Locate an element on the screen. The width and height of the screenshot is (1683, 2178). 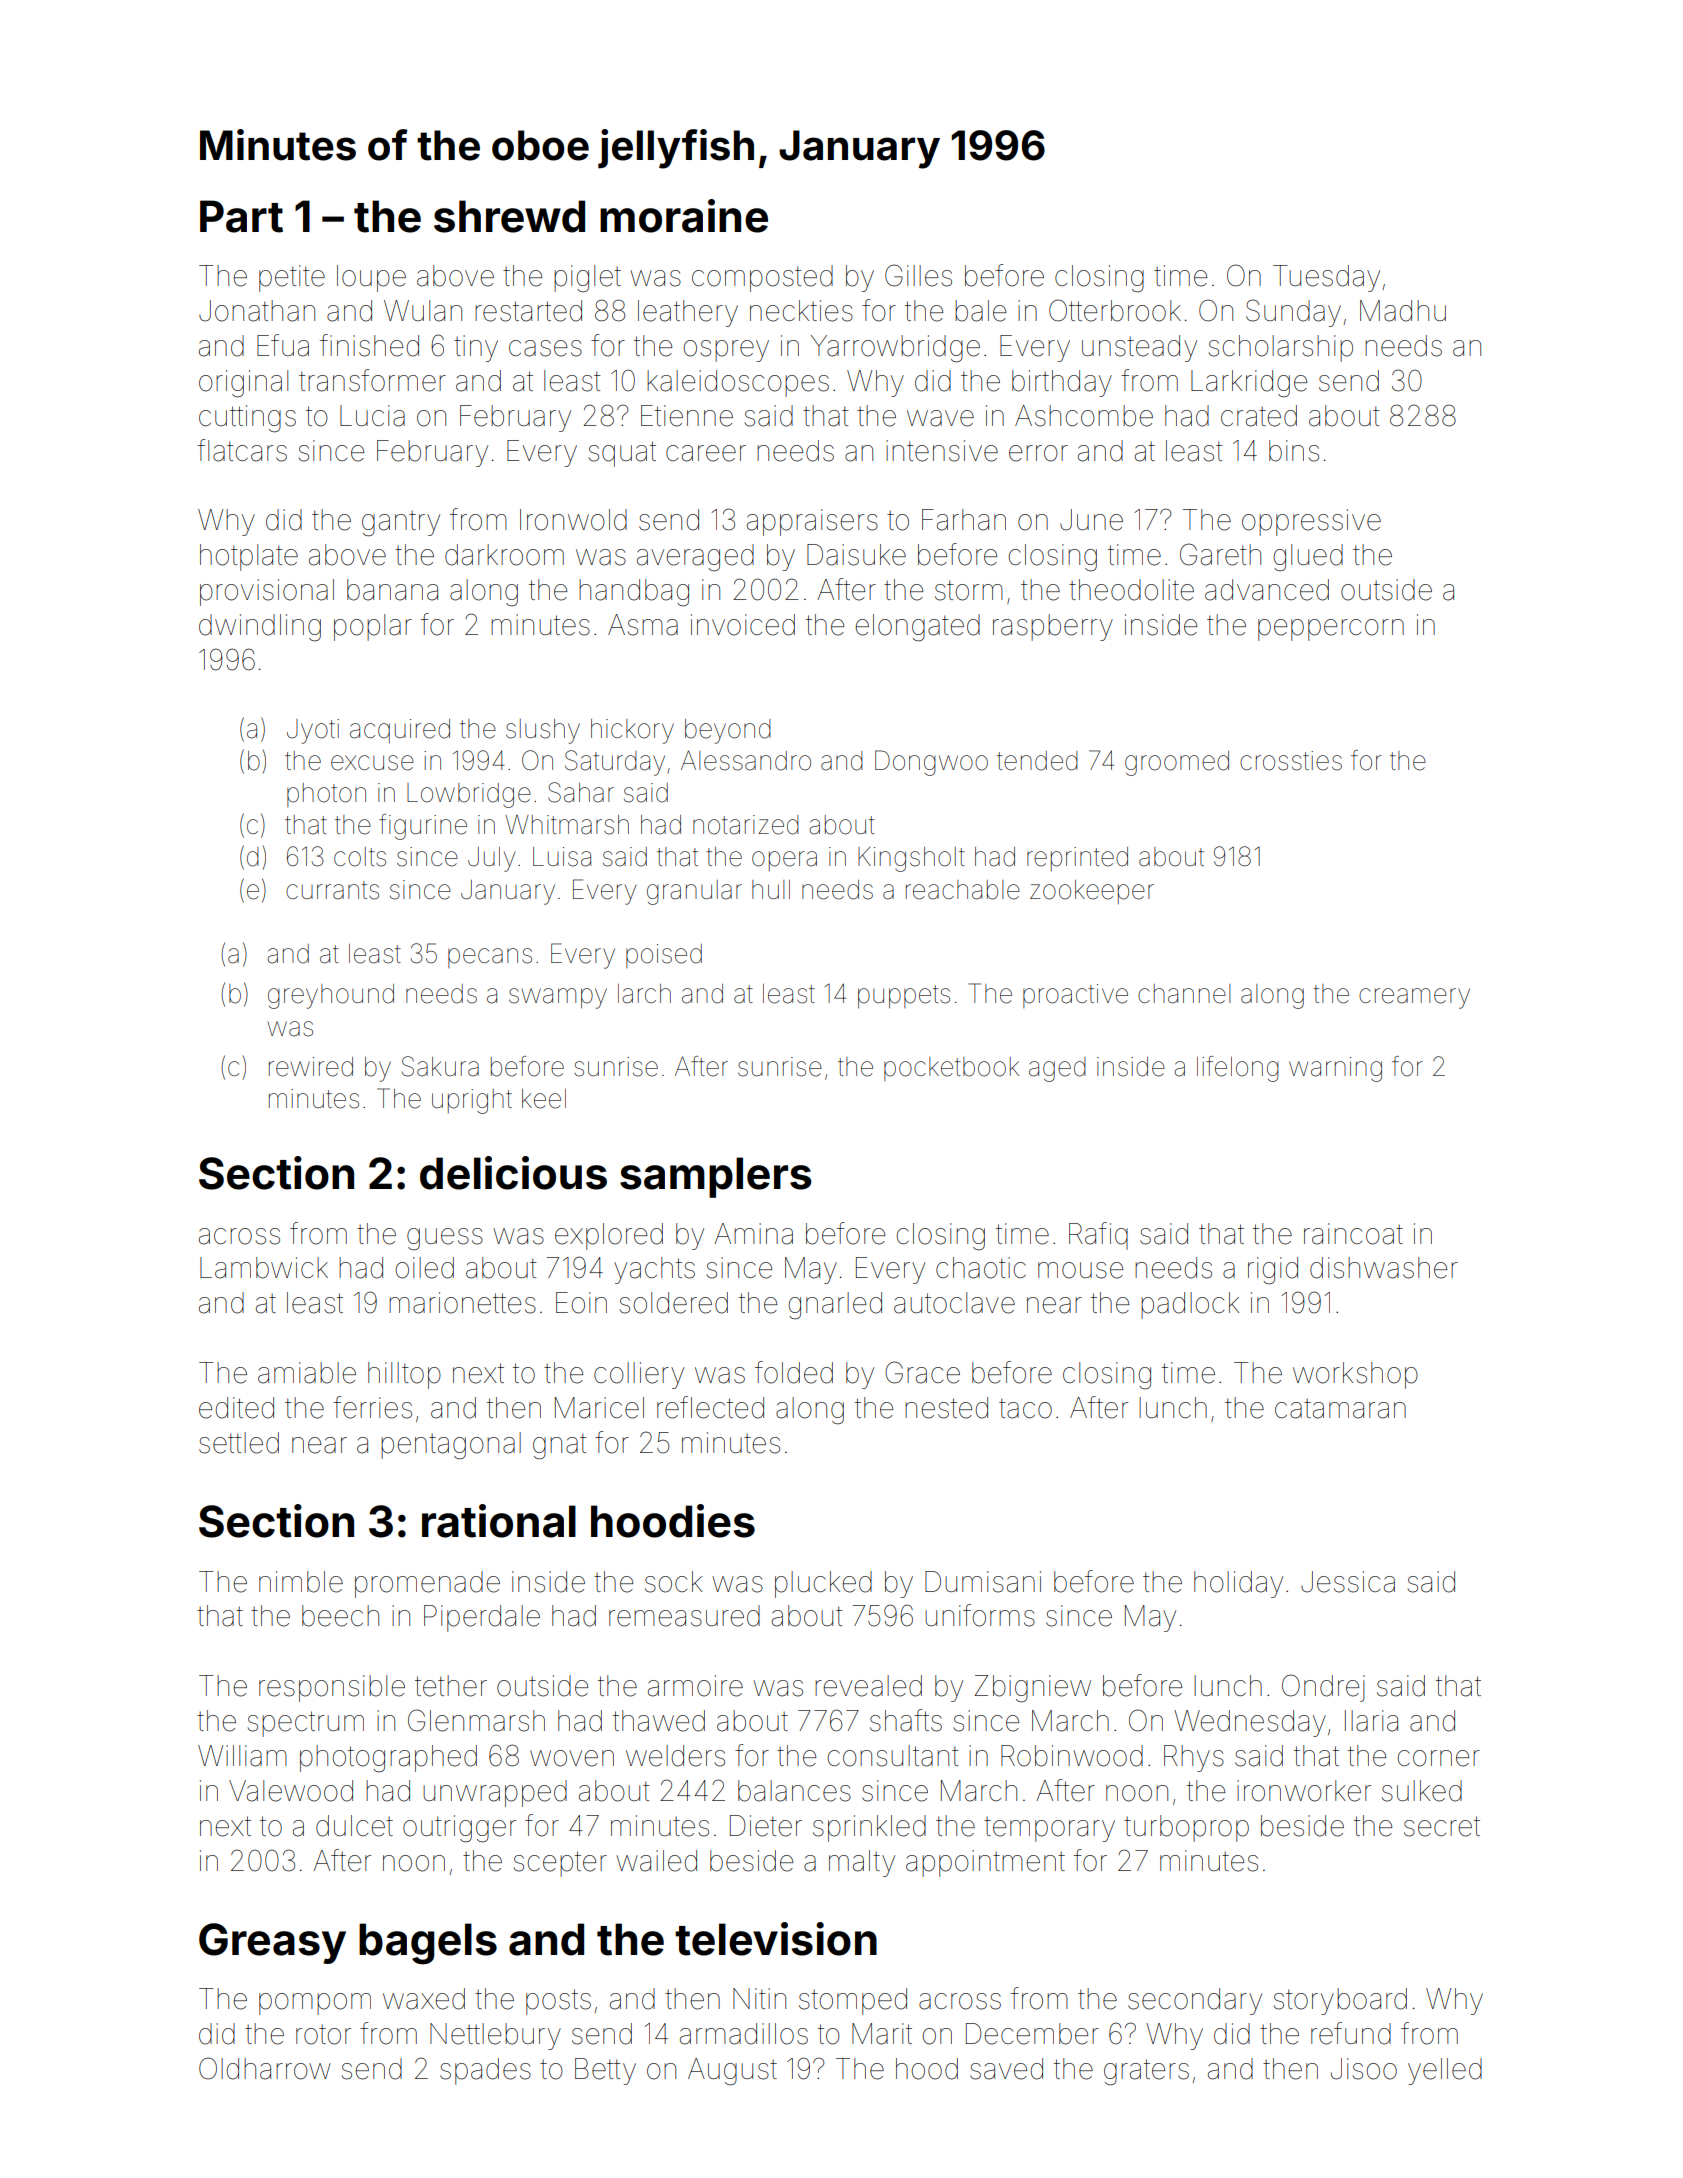
taco is located at coordinates (1025, 1408).
